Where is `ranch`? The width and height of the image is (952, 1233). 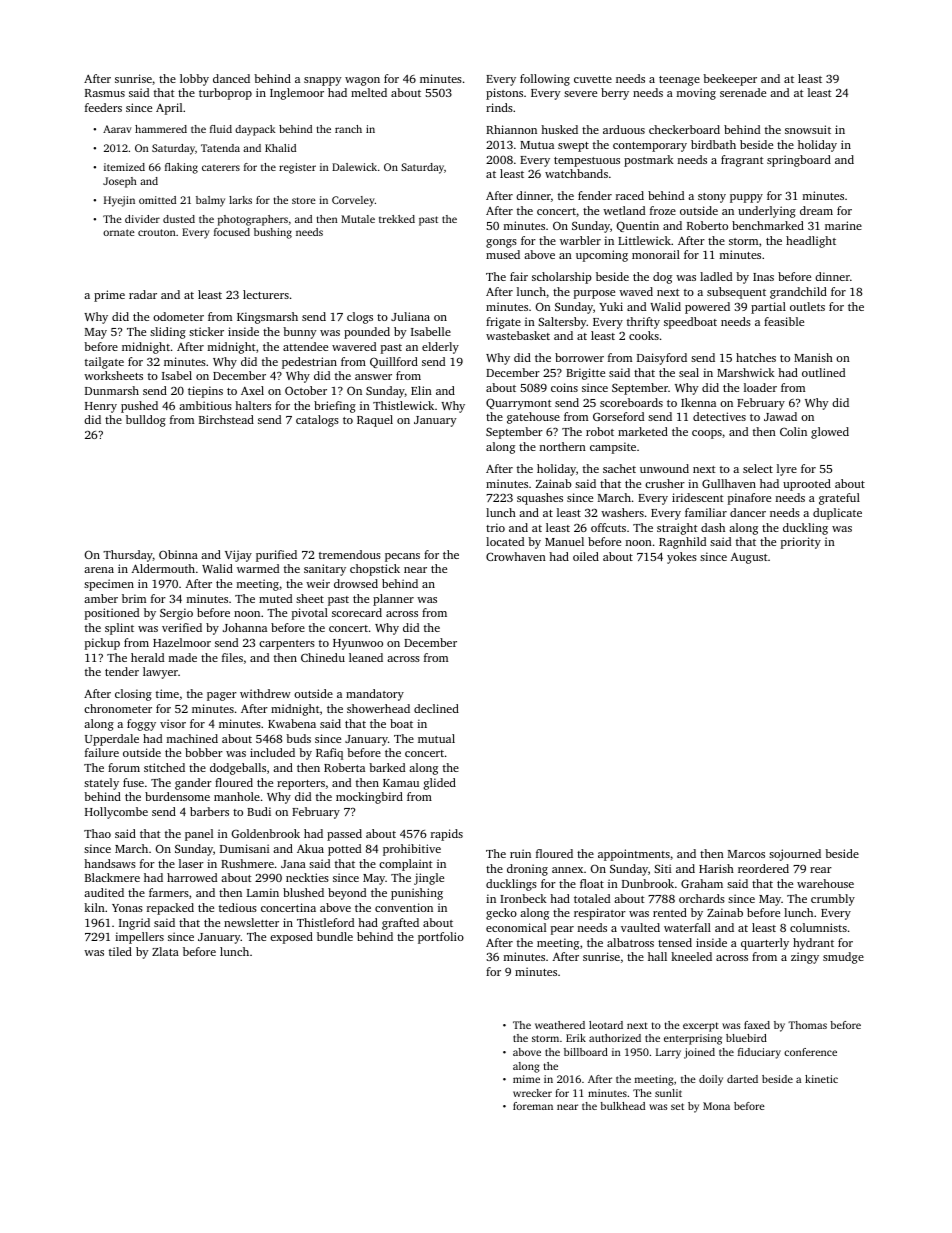
ranch is located at coordinates (348, 129).
